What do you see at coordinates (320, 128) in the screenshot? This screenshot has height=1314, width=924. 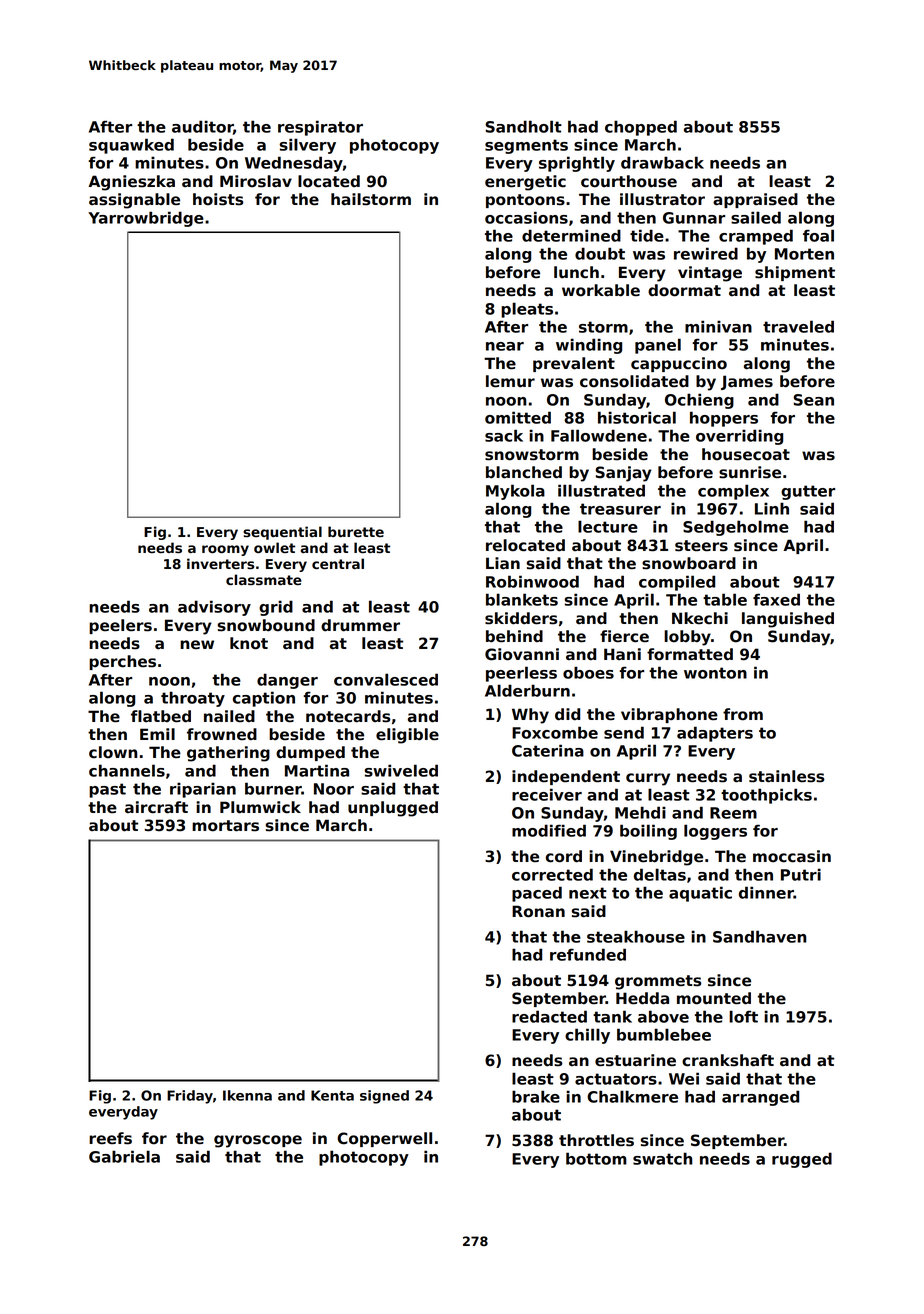 I see `respirator` at bounding box center [320, 128].
